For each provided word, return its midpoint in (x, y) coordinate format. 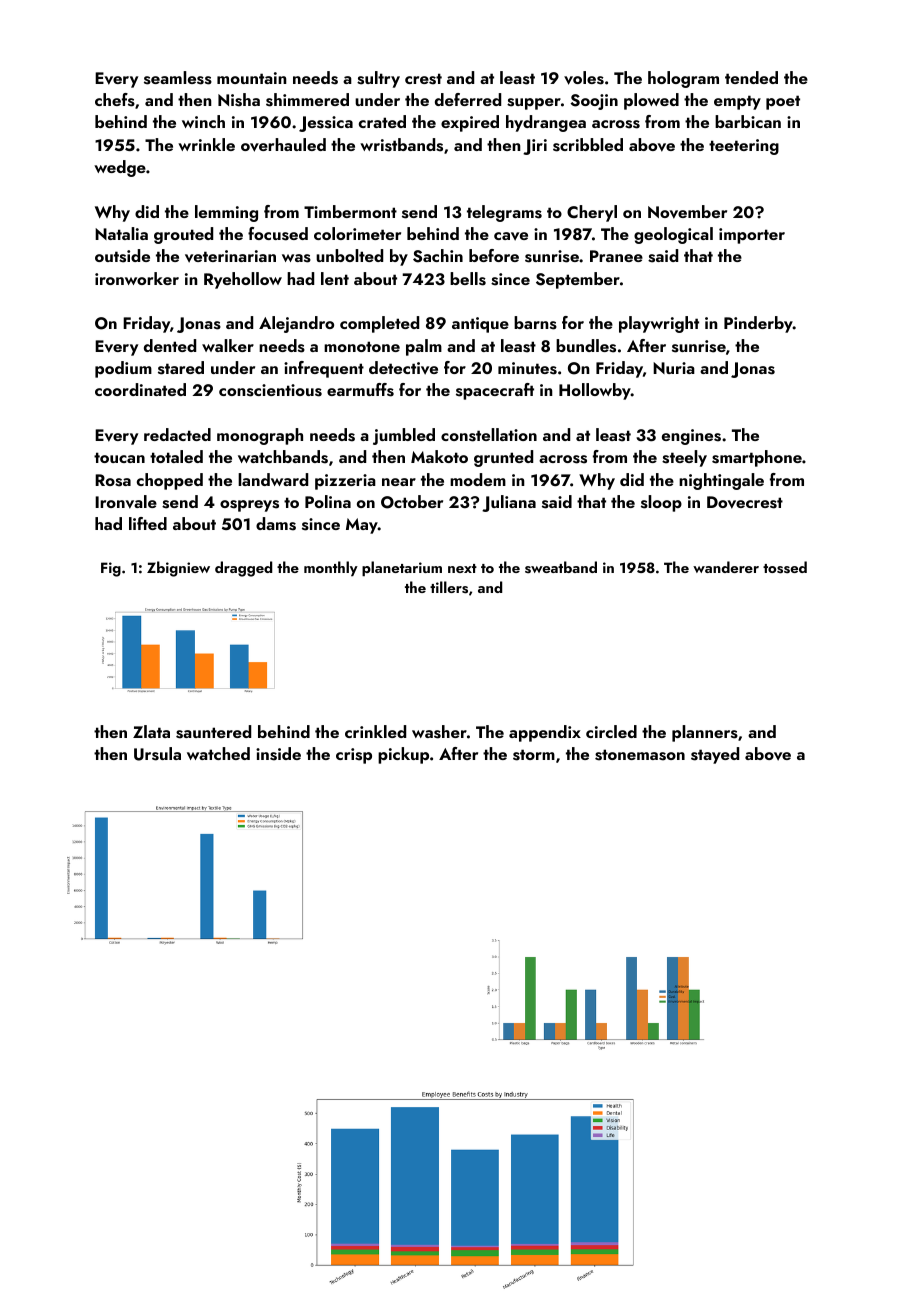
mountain (252, 78)
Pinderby (758, 324)
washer (439, 732)
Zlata (151, 731)
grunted (503, 458)
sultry (378, 79)
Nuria (674, 368)
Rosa (113, 480)
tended (751, 77)
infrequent (324, 369)
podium (123, 369)
